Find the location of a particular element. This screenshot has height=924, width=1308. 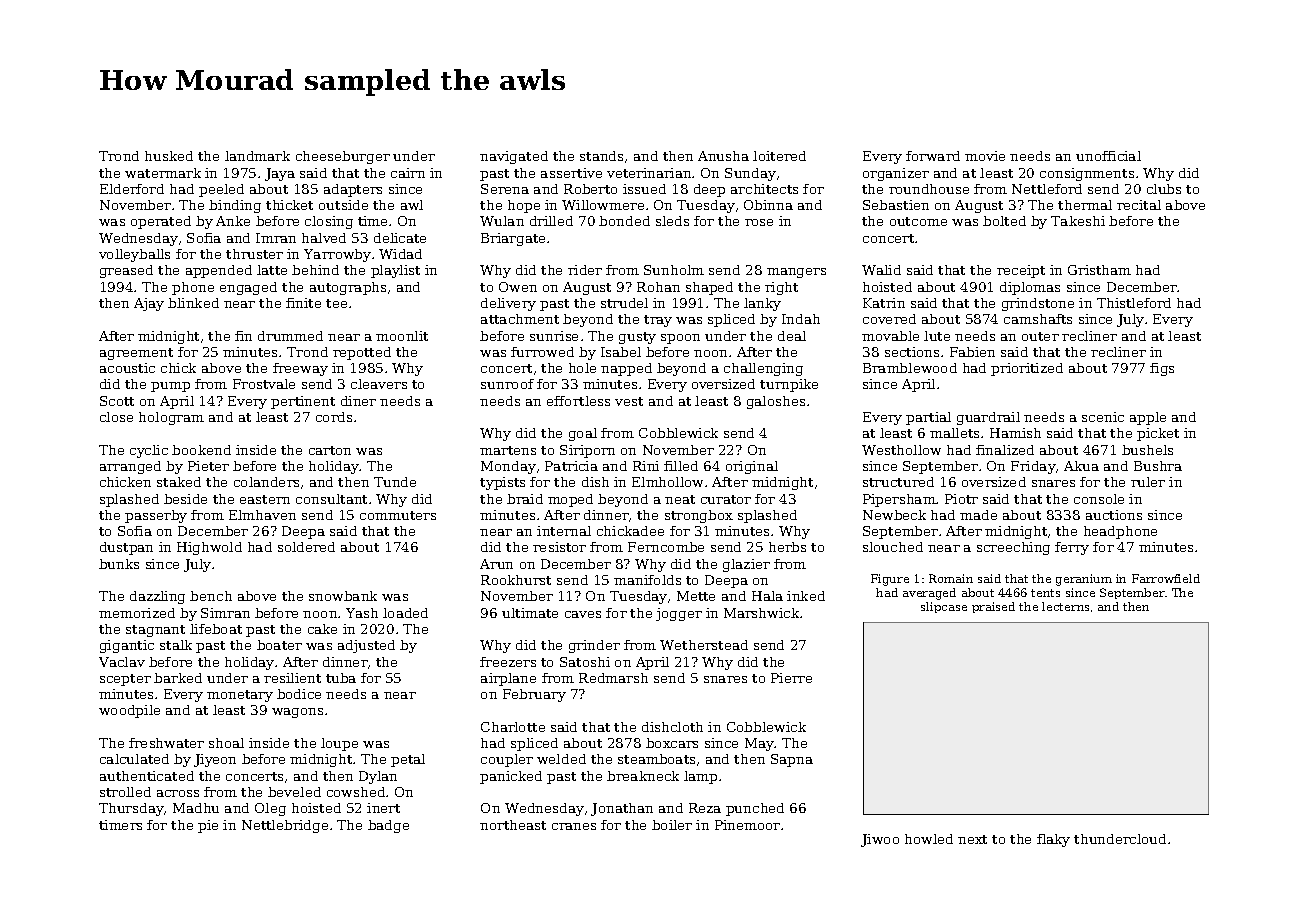

cranes is located at coordinates (574, 826).
